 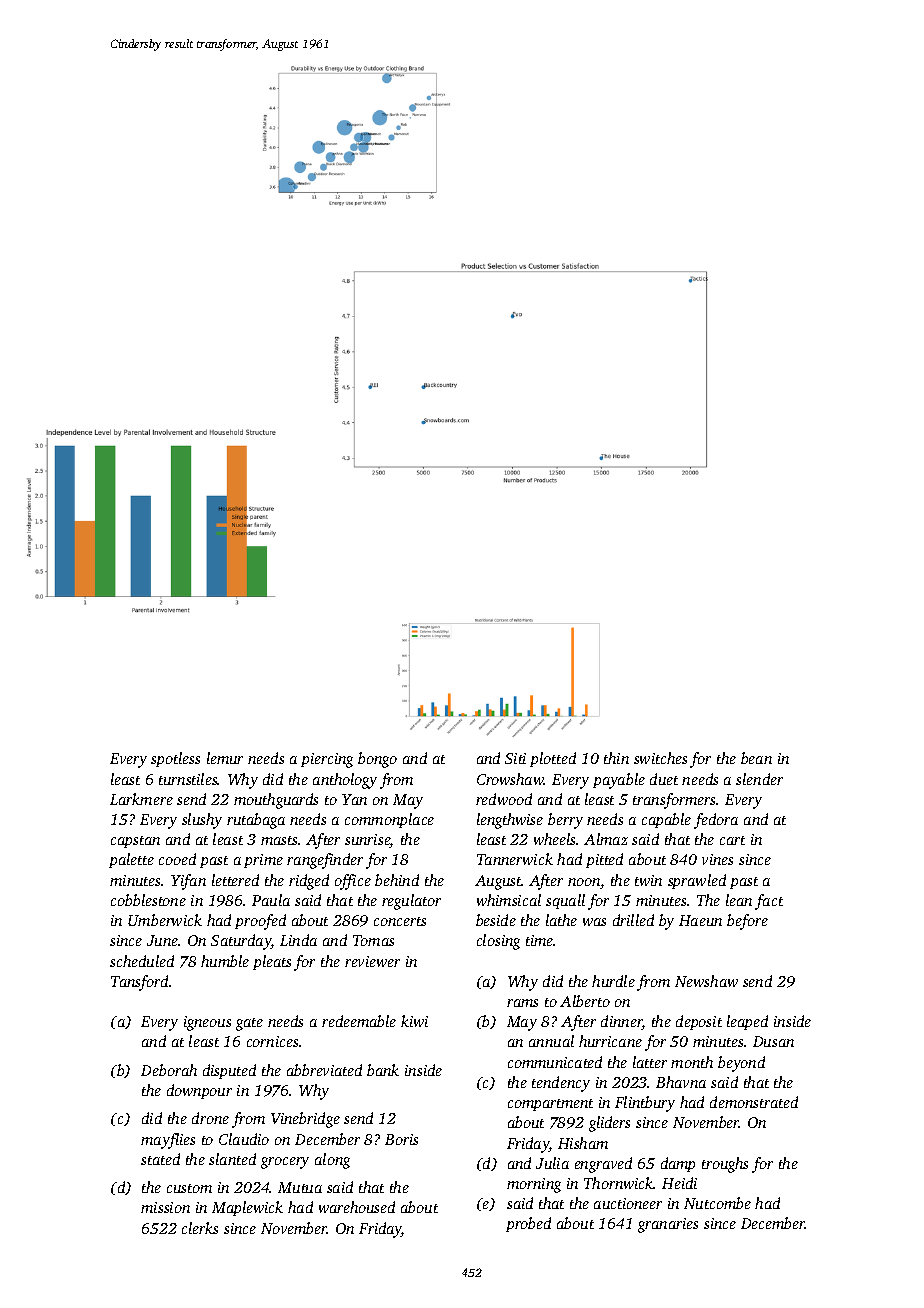 I want to click on bank, so click(x=383, y=1070).
